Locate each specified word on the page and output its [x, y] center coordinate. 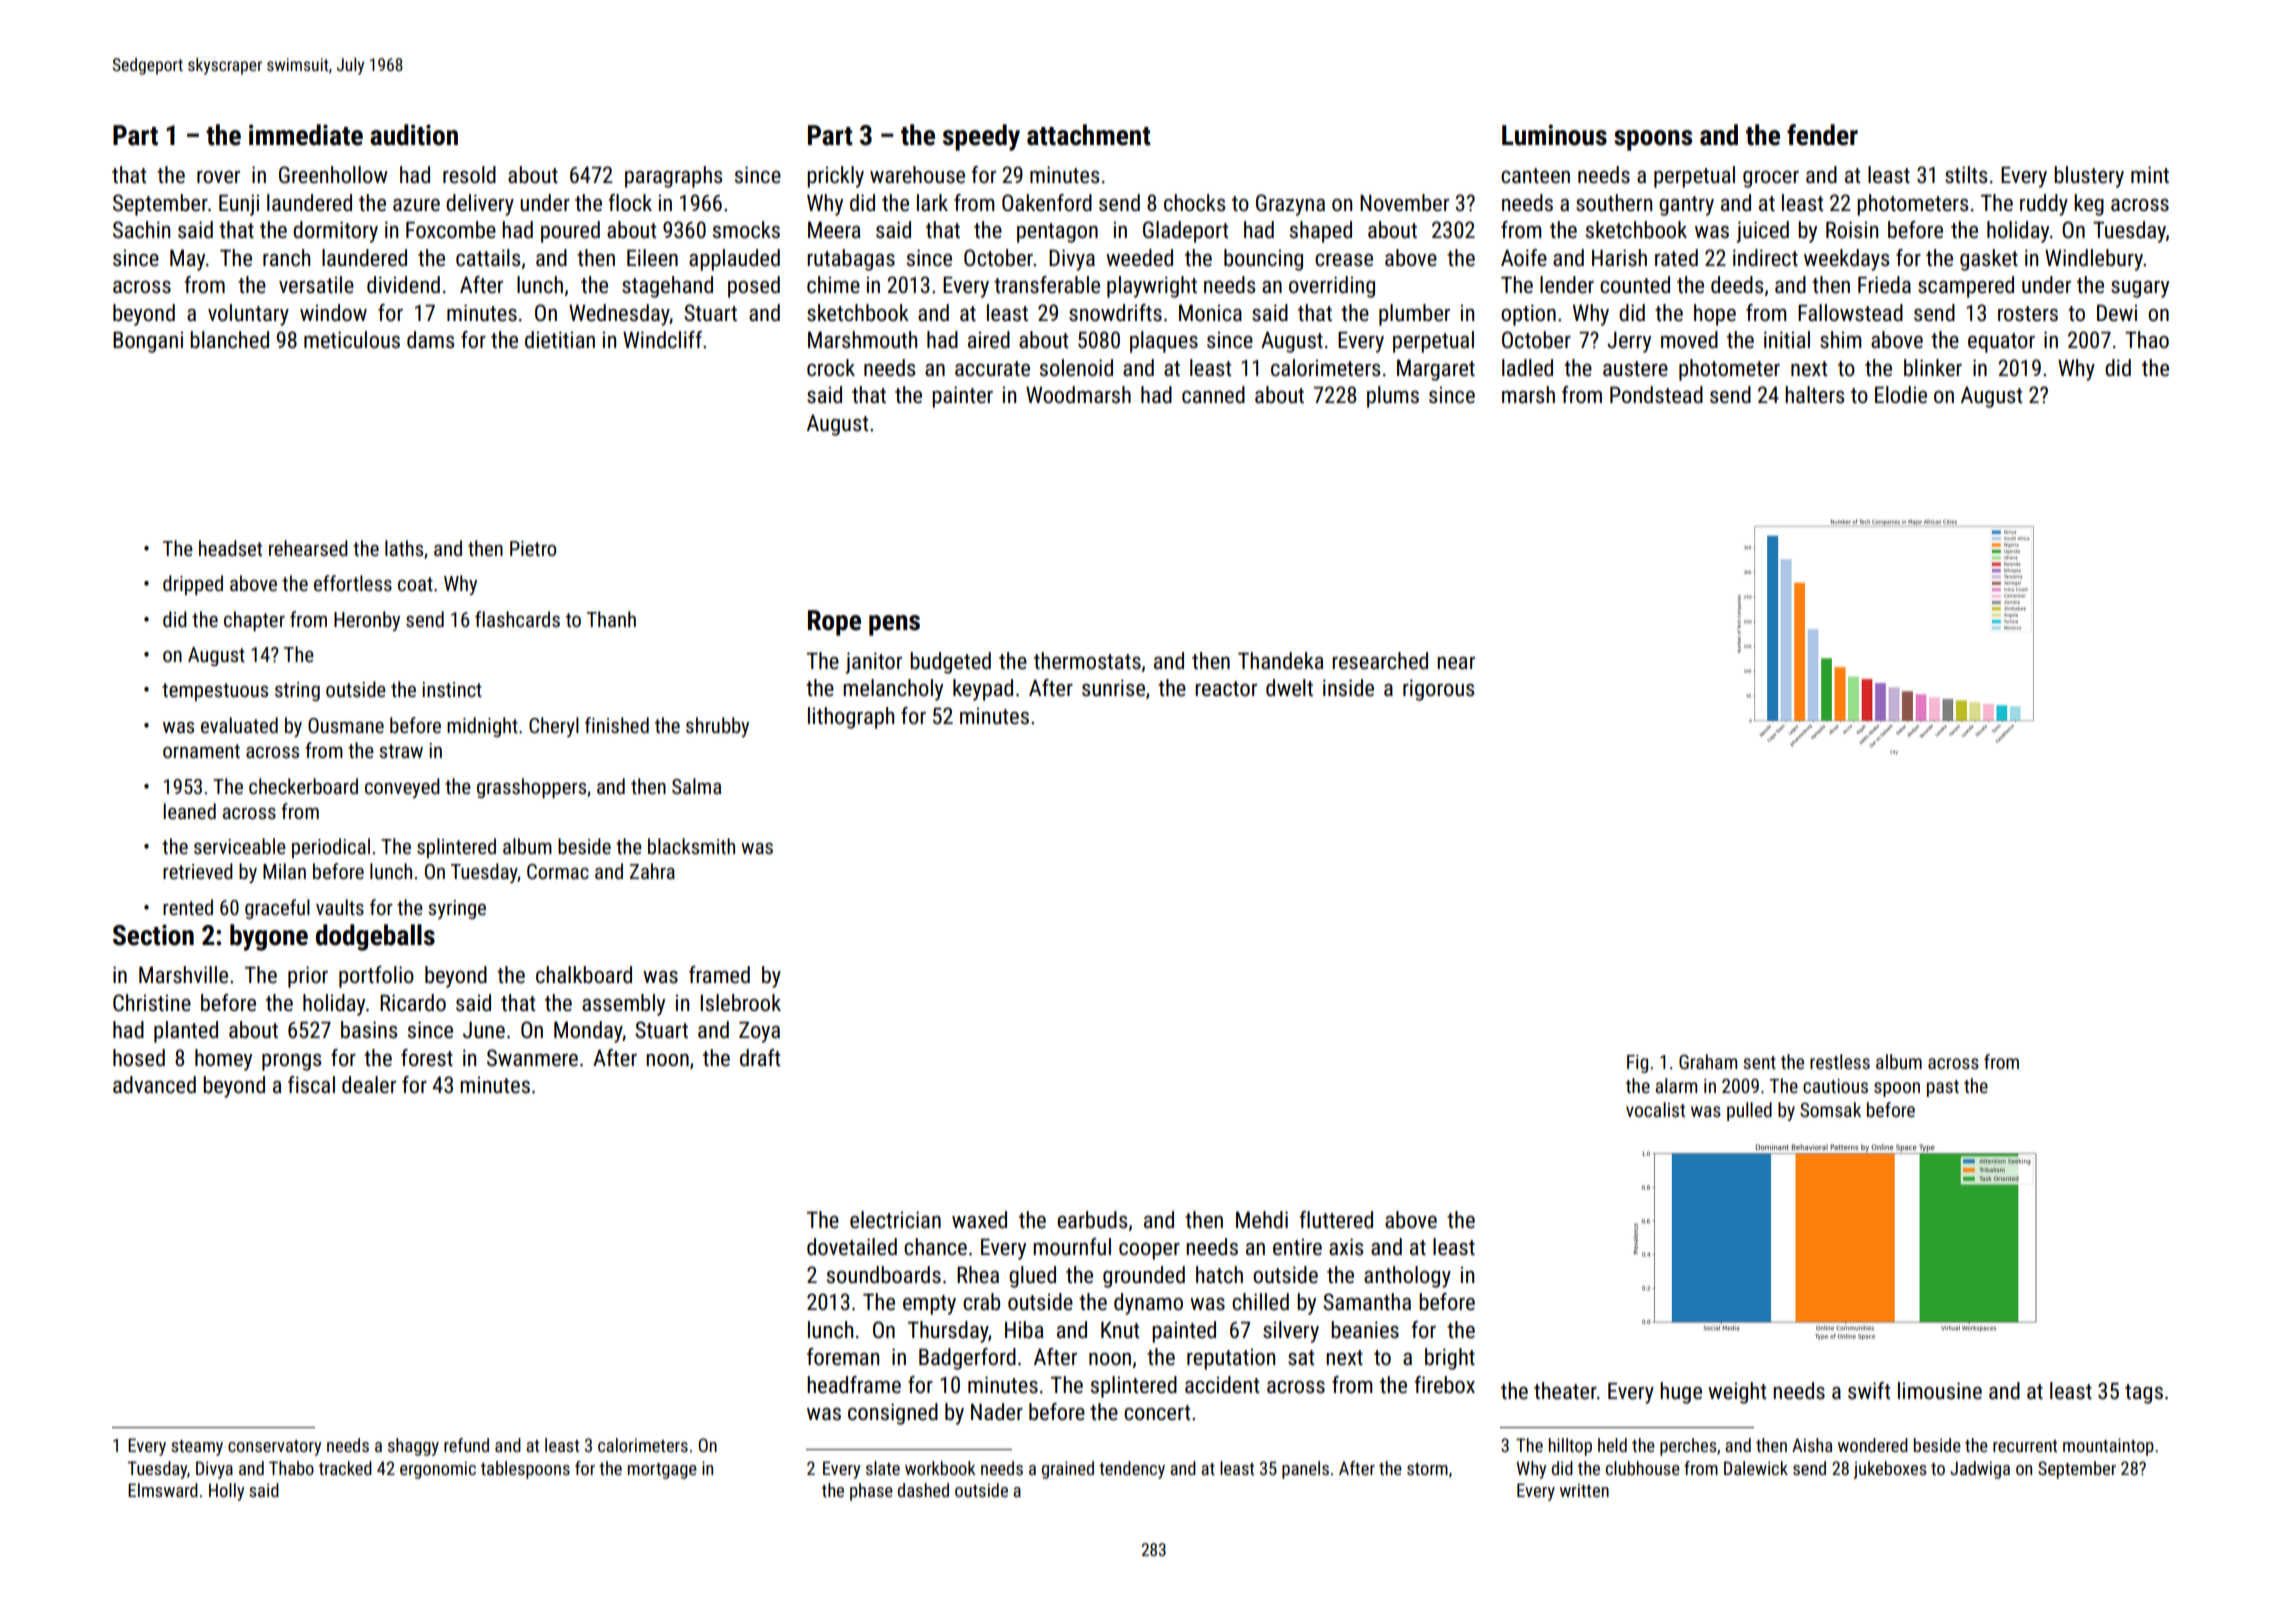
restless [1840, 1061]
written [1584, 1490]
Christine [152, 1003]
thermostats [1087, 661]
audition [414, 135]
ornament [201, 751]
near [1456, 663]
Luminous [1554, 135]
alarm [1676, 1085]
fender [1822, 135]
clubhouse [1643, 1468]
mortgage [662, 1471]
